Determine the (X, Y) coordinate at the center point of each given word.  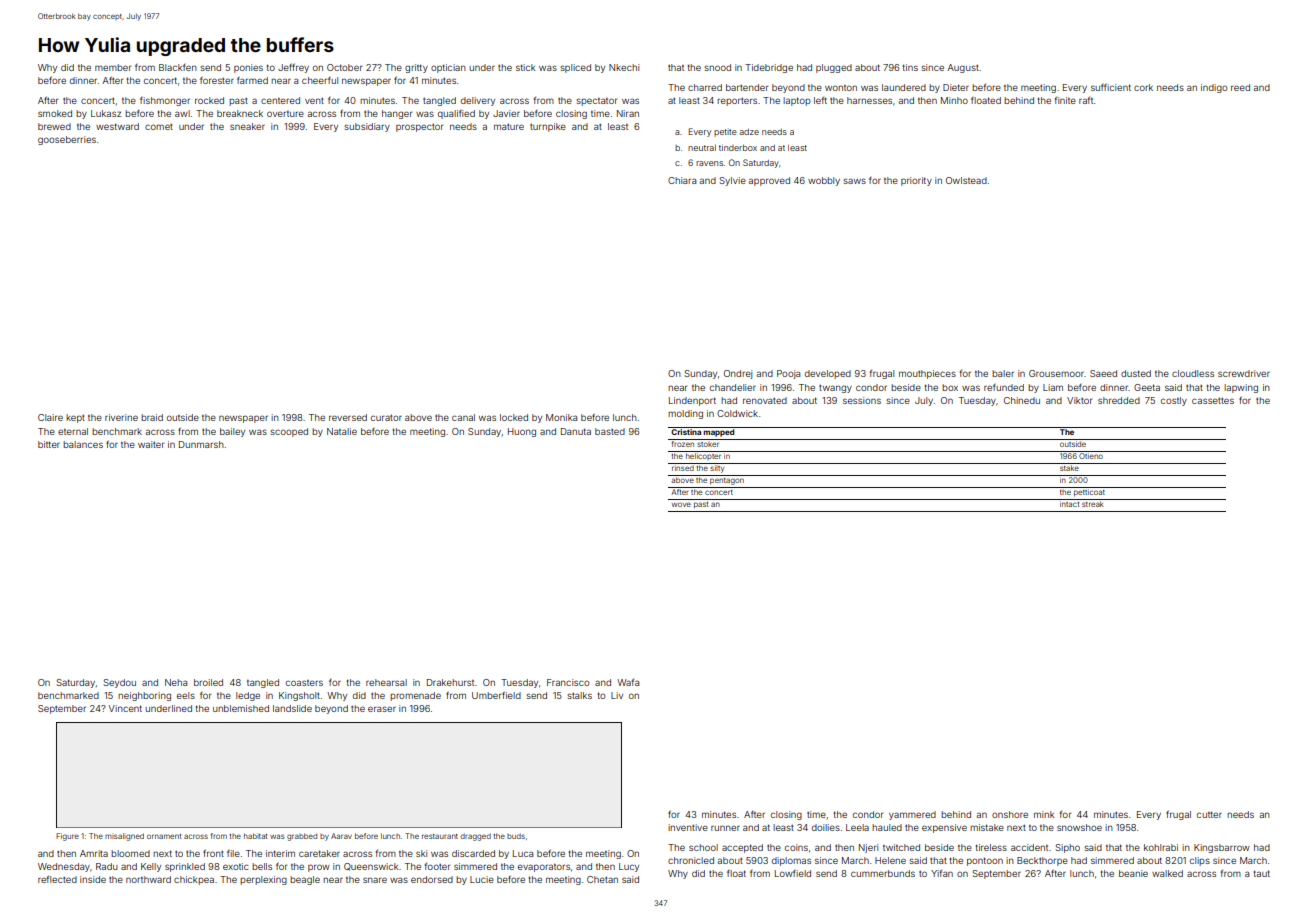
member (113, 67)
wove (681, 504)
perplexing (263, 880)
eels (186, 695)
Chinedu (1022, 400)
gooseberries (67, 140)
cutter (1209, 814)
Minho (954, 100)
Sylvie (732, 181)
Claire (50, 417)
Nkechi (624, 67)
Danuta (576, 431)
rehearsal (386, 682)
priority (916, 181)
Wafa (628, 682)
